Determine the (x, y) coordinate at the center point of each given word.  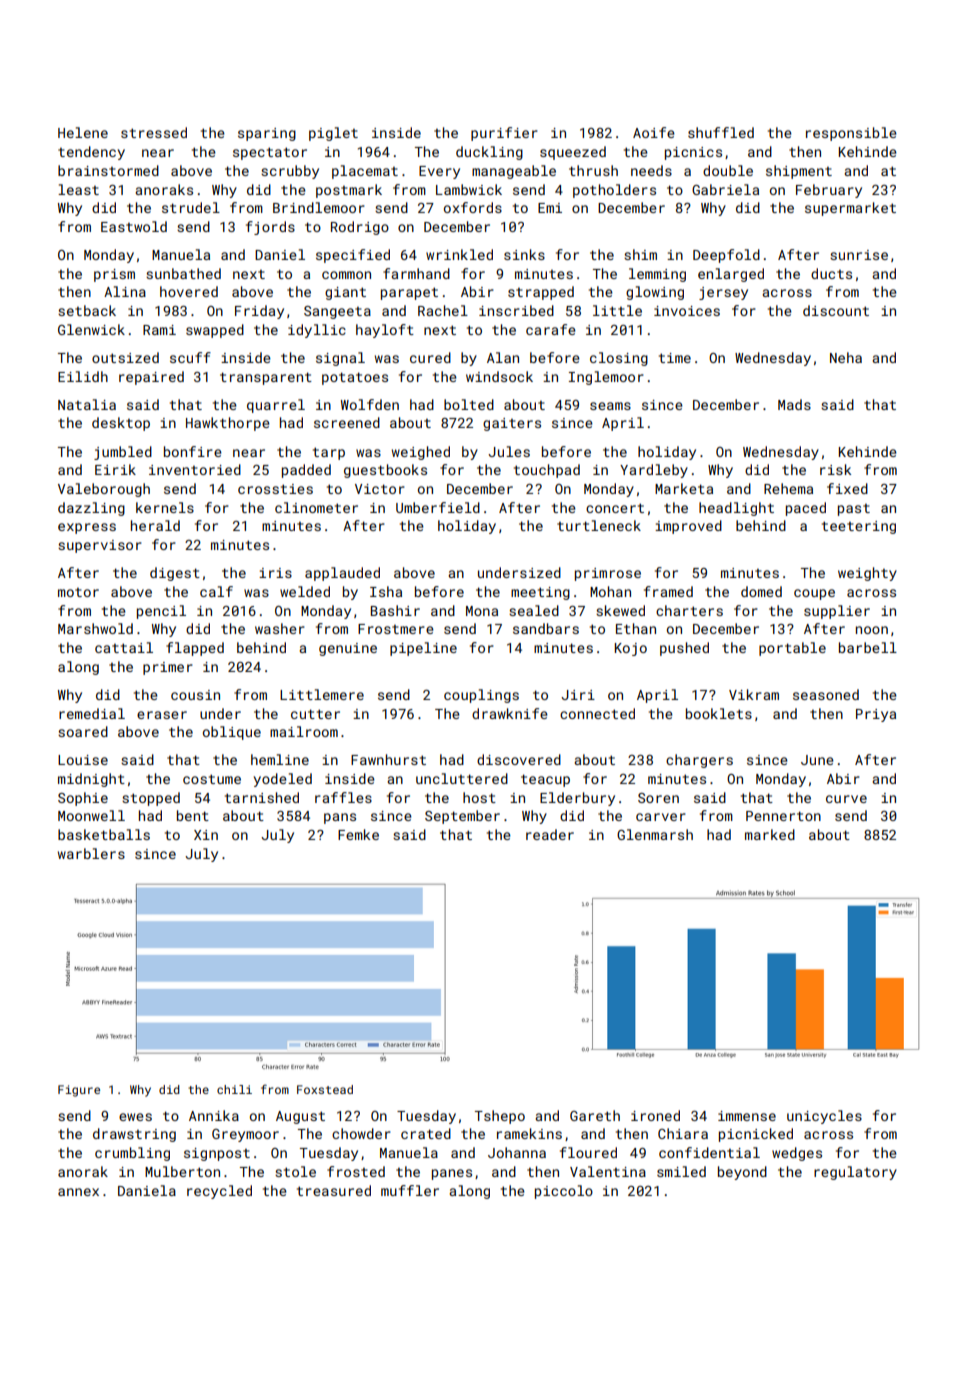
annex (78, 1192)
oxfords (473, 207)
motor (78, 592)
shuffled (721, 132)
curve (846, 799)
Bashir (395, 610)
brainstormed (108, 170)
